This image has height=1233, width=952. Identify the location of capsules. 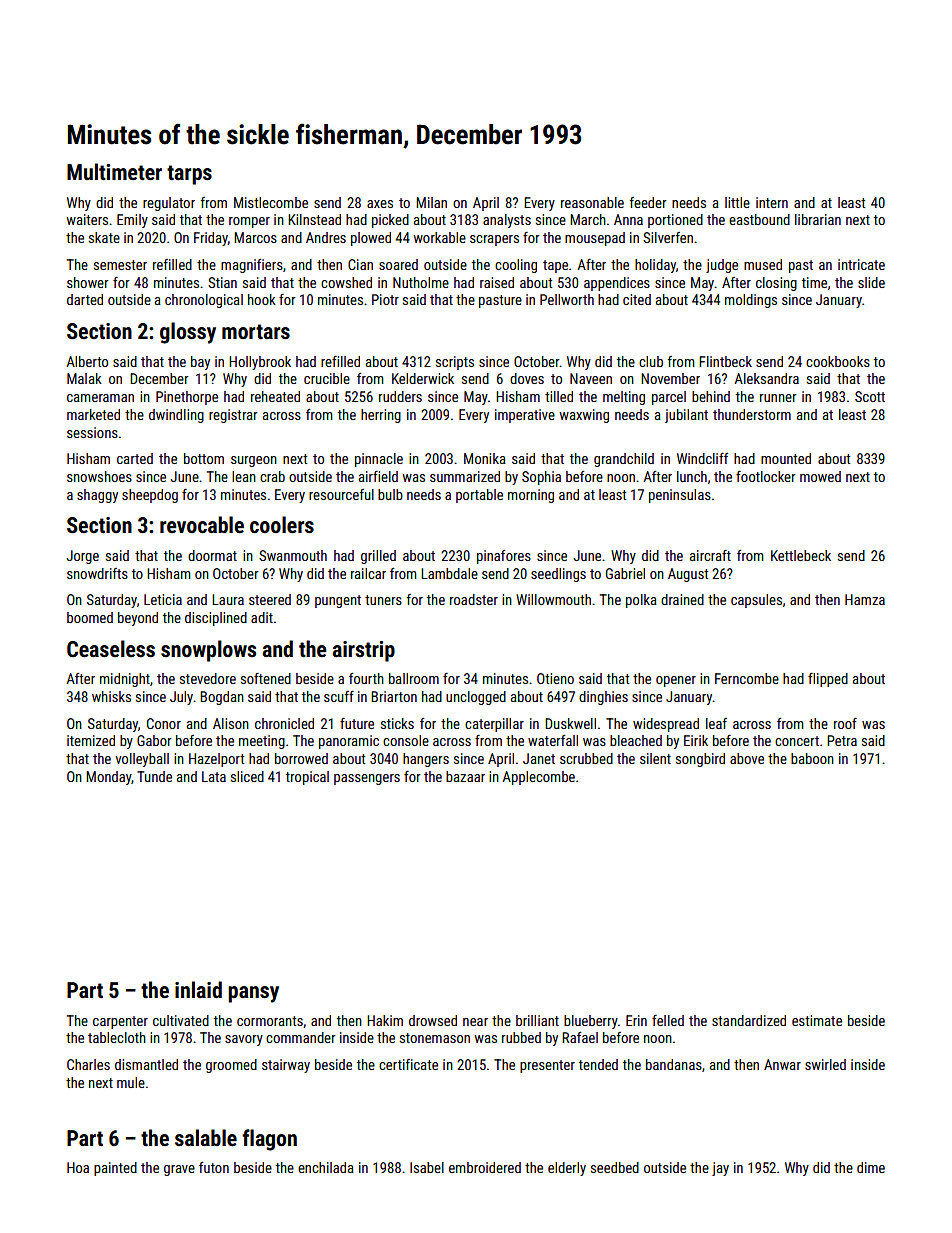
(756, 601).
